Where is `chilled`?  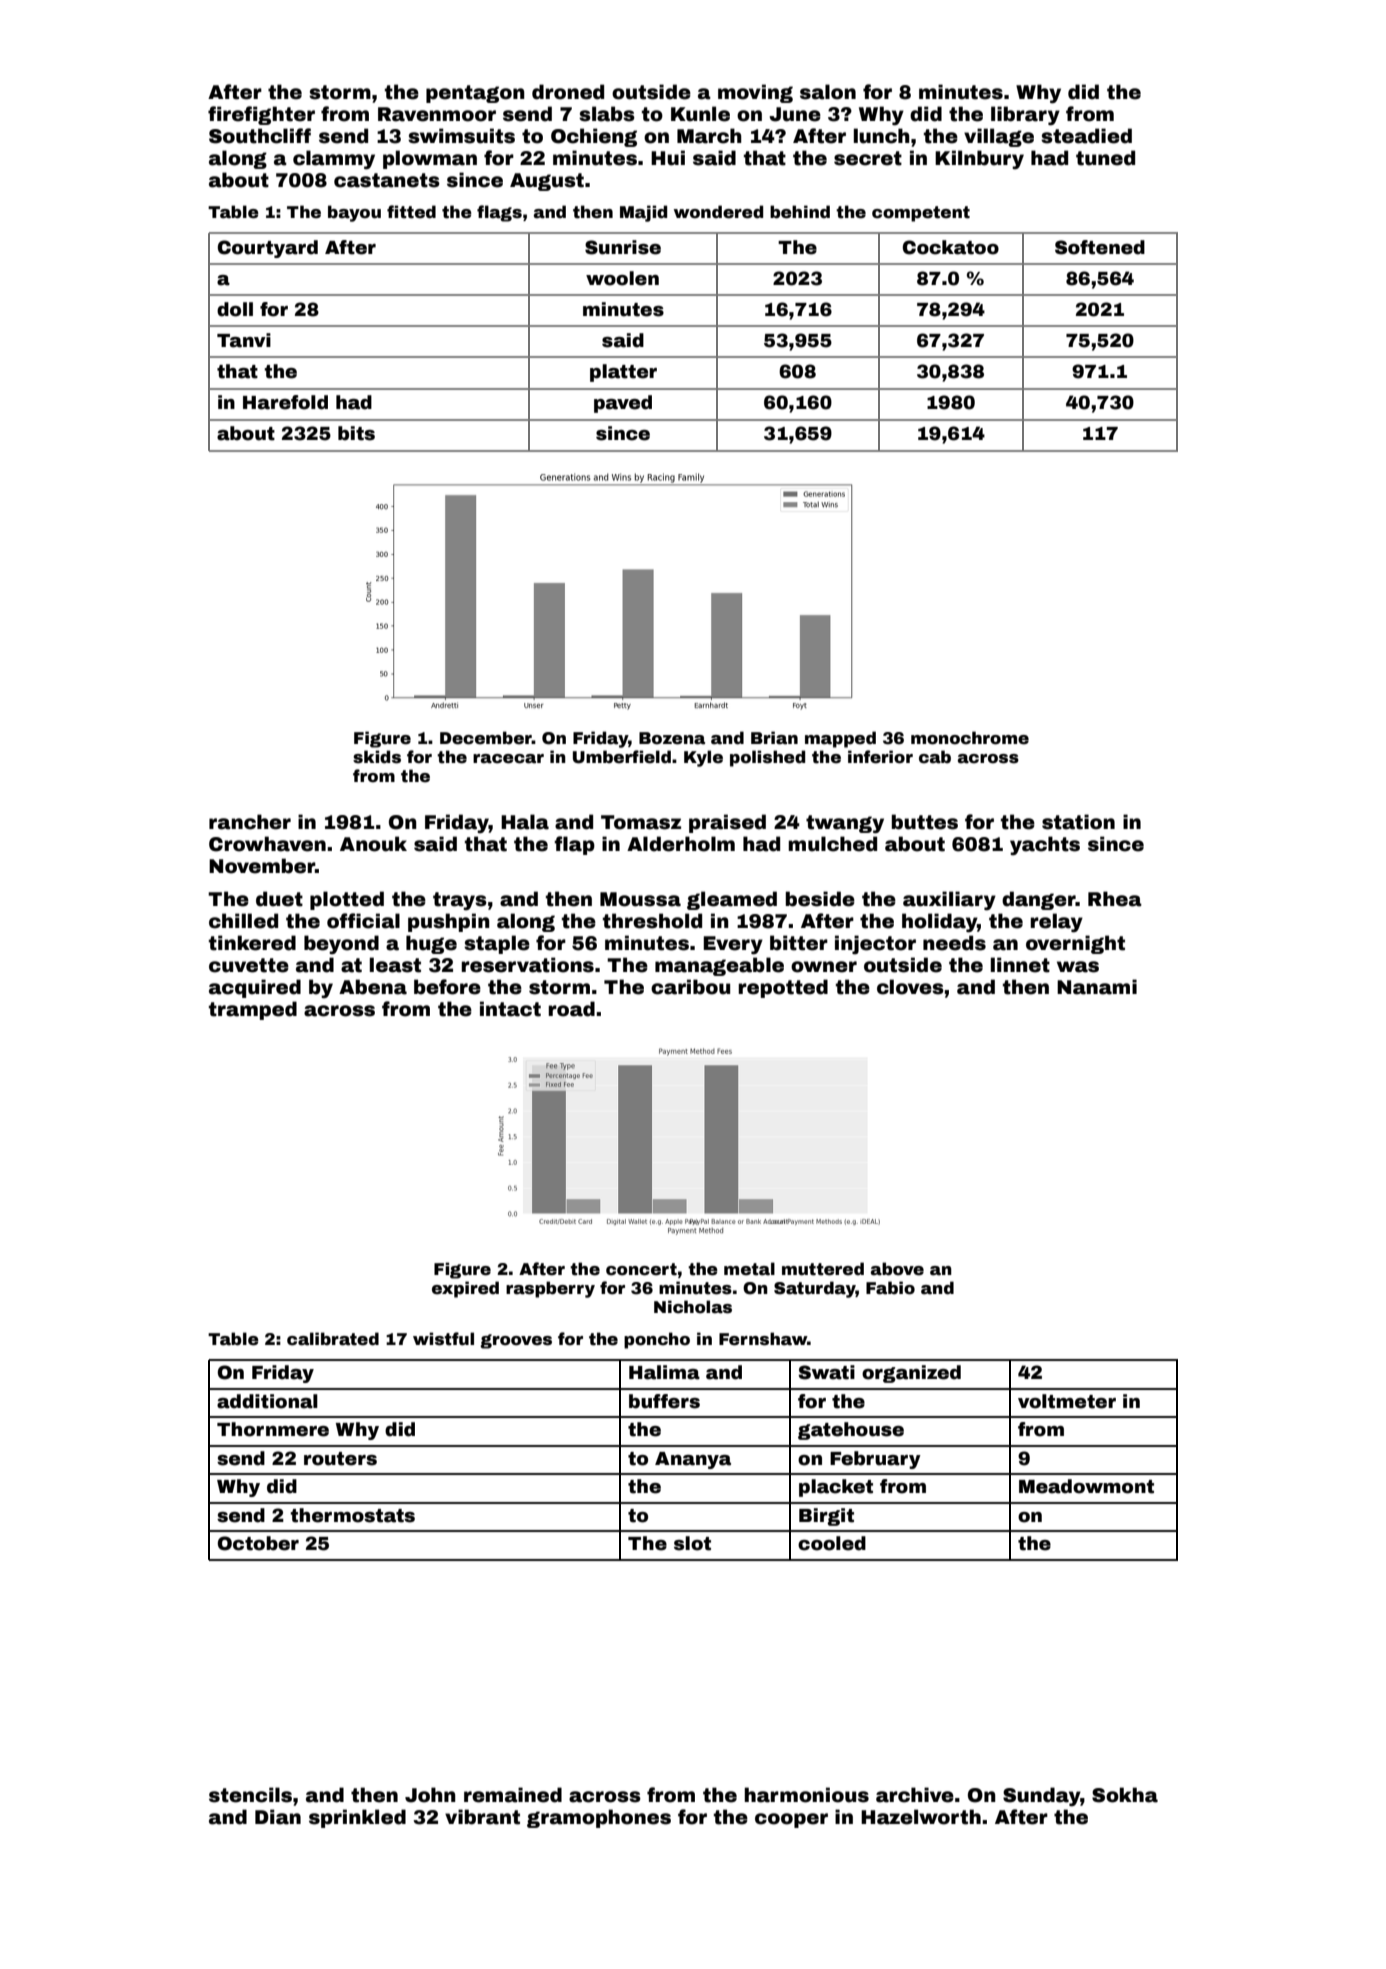 chilled is located at coordinates (243, 921).
